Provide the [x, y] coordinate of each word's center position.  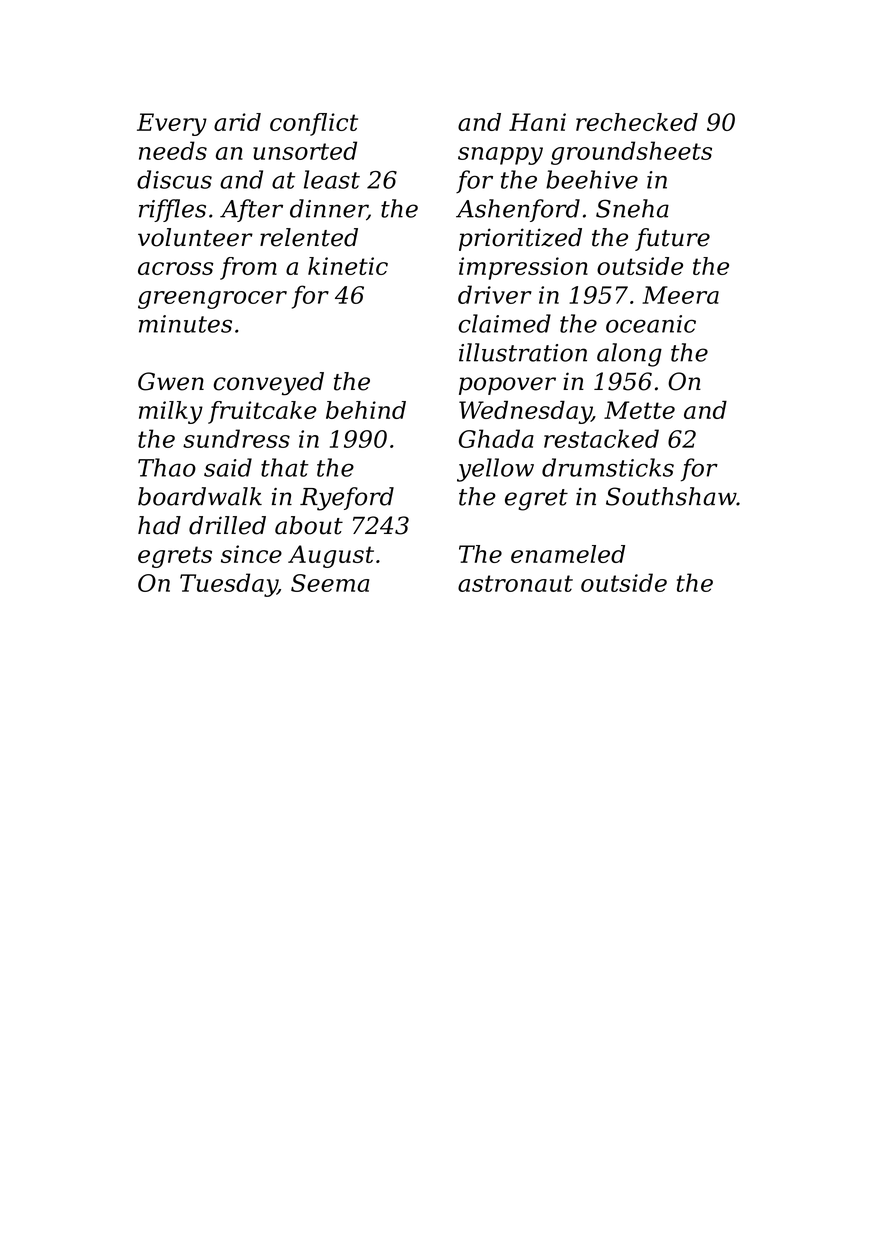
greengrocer [212, 300]
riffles [172, 210]
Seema [330, 583]
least [332, 179]
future [672, 239]
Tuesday [228, 585]
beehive [592, 179]
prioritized [520, 239]
